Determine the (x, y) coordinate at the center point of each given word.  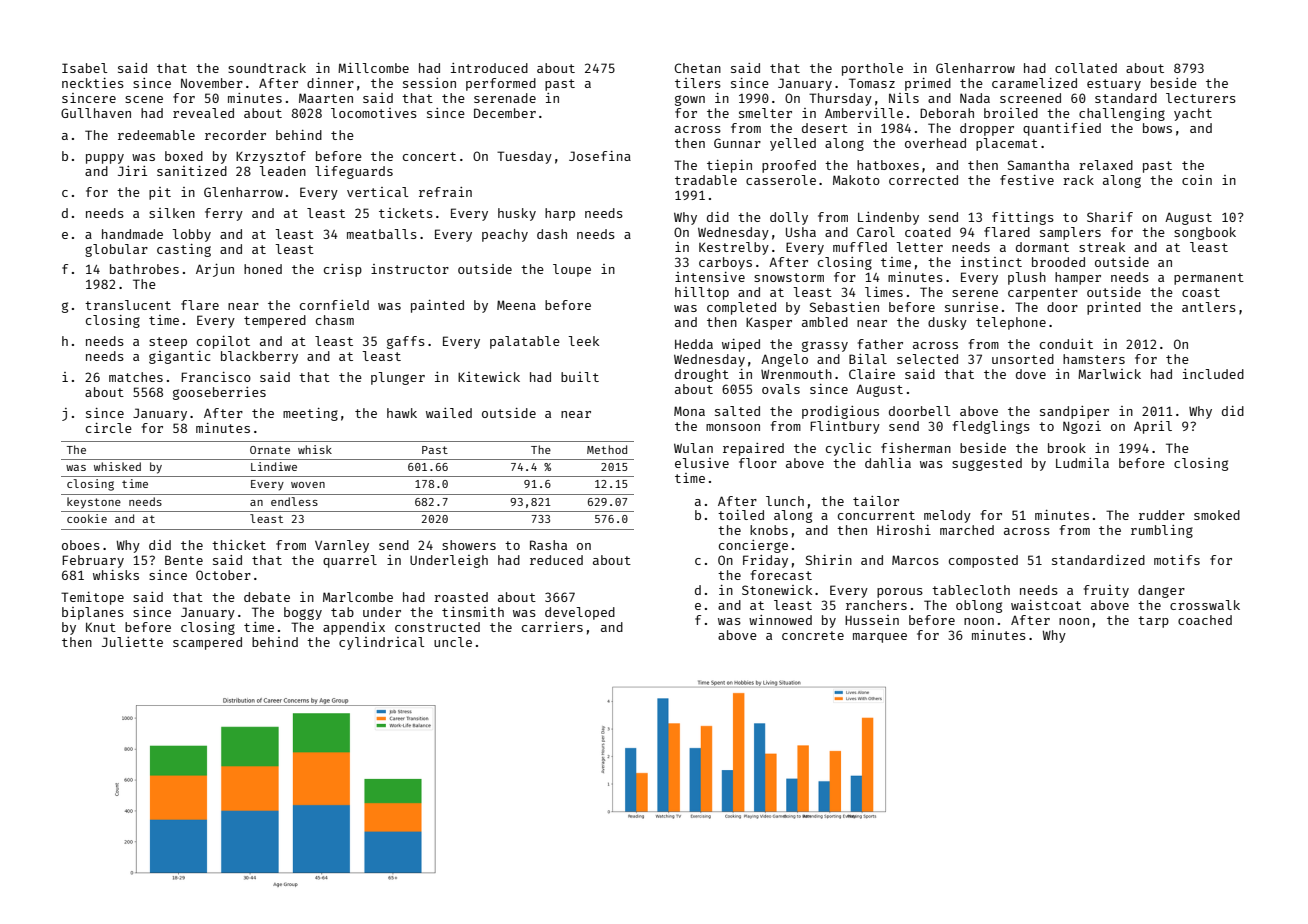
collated (1086, 68)
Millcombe (373, 68)
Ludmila (1082, 463)
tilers (698, 83)
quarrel (350, 561)
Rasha (548, 545)
